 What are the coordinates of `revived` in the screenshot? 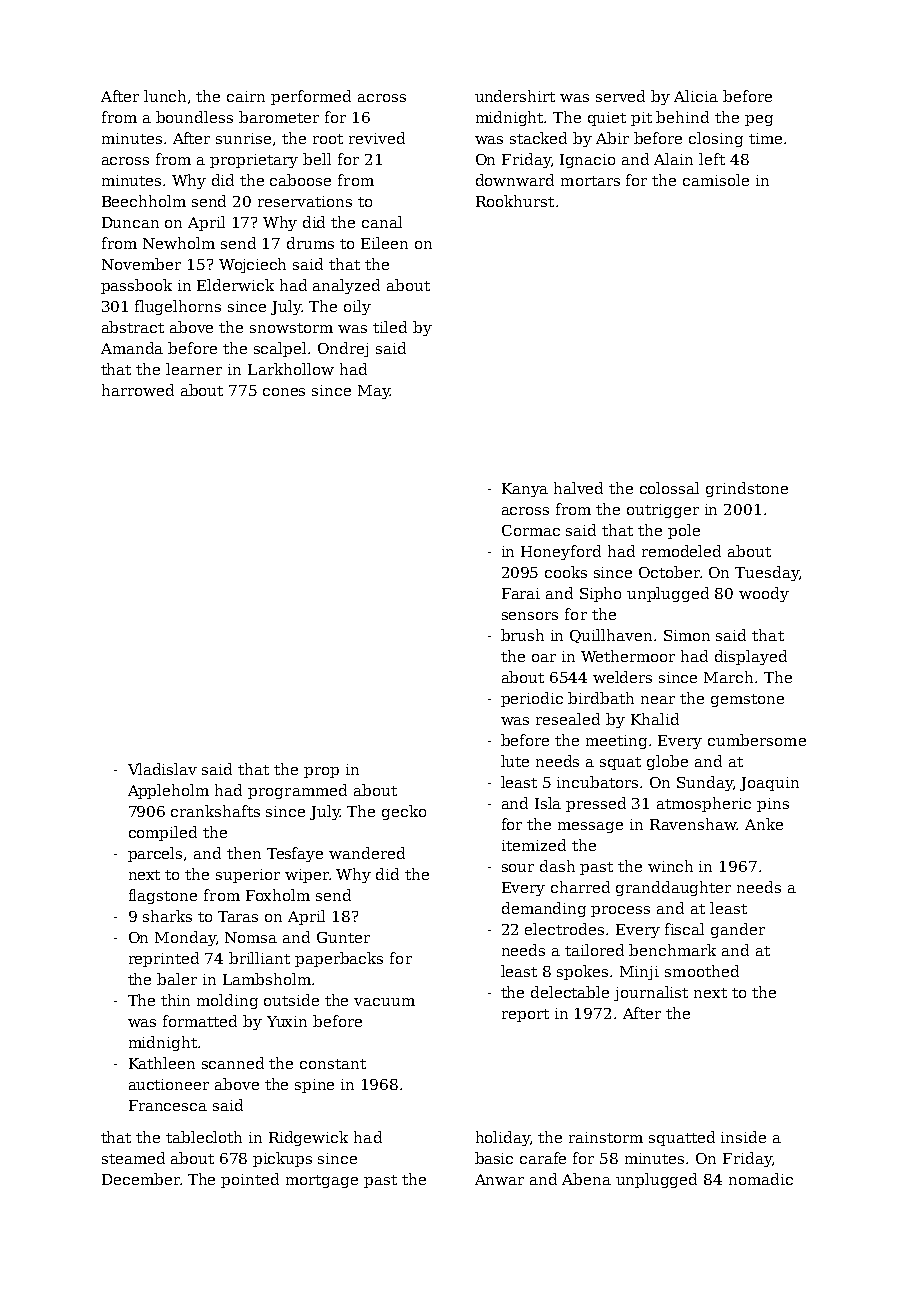 It's located at (377, 138).
